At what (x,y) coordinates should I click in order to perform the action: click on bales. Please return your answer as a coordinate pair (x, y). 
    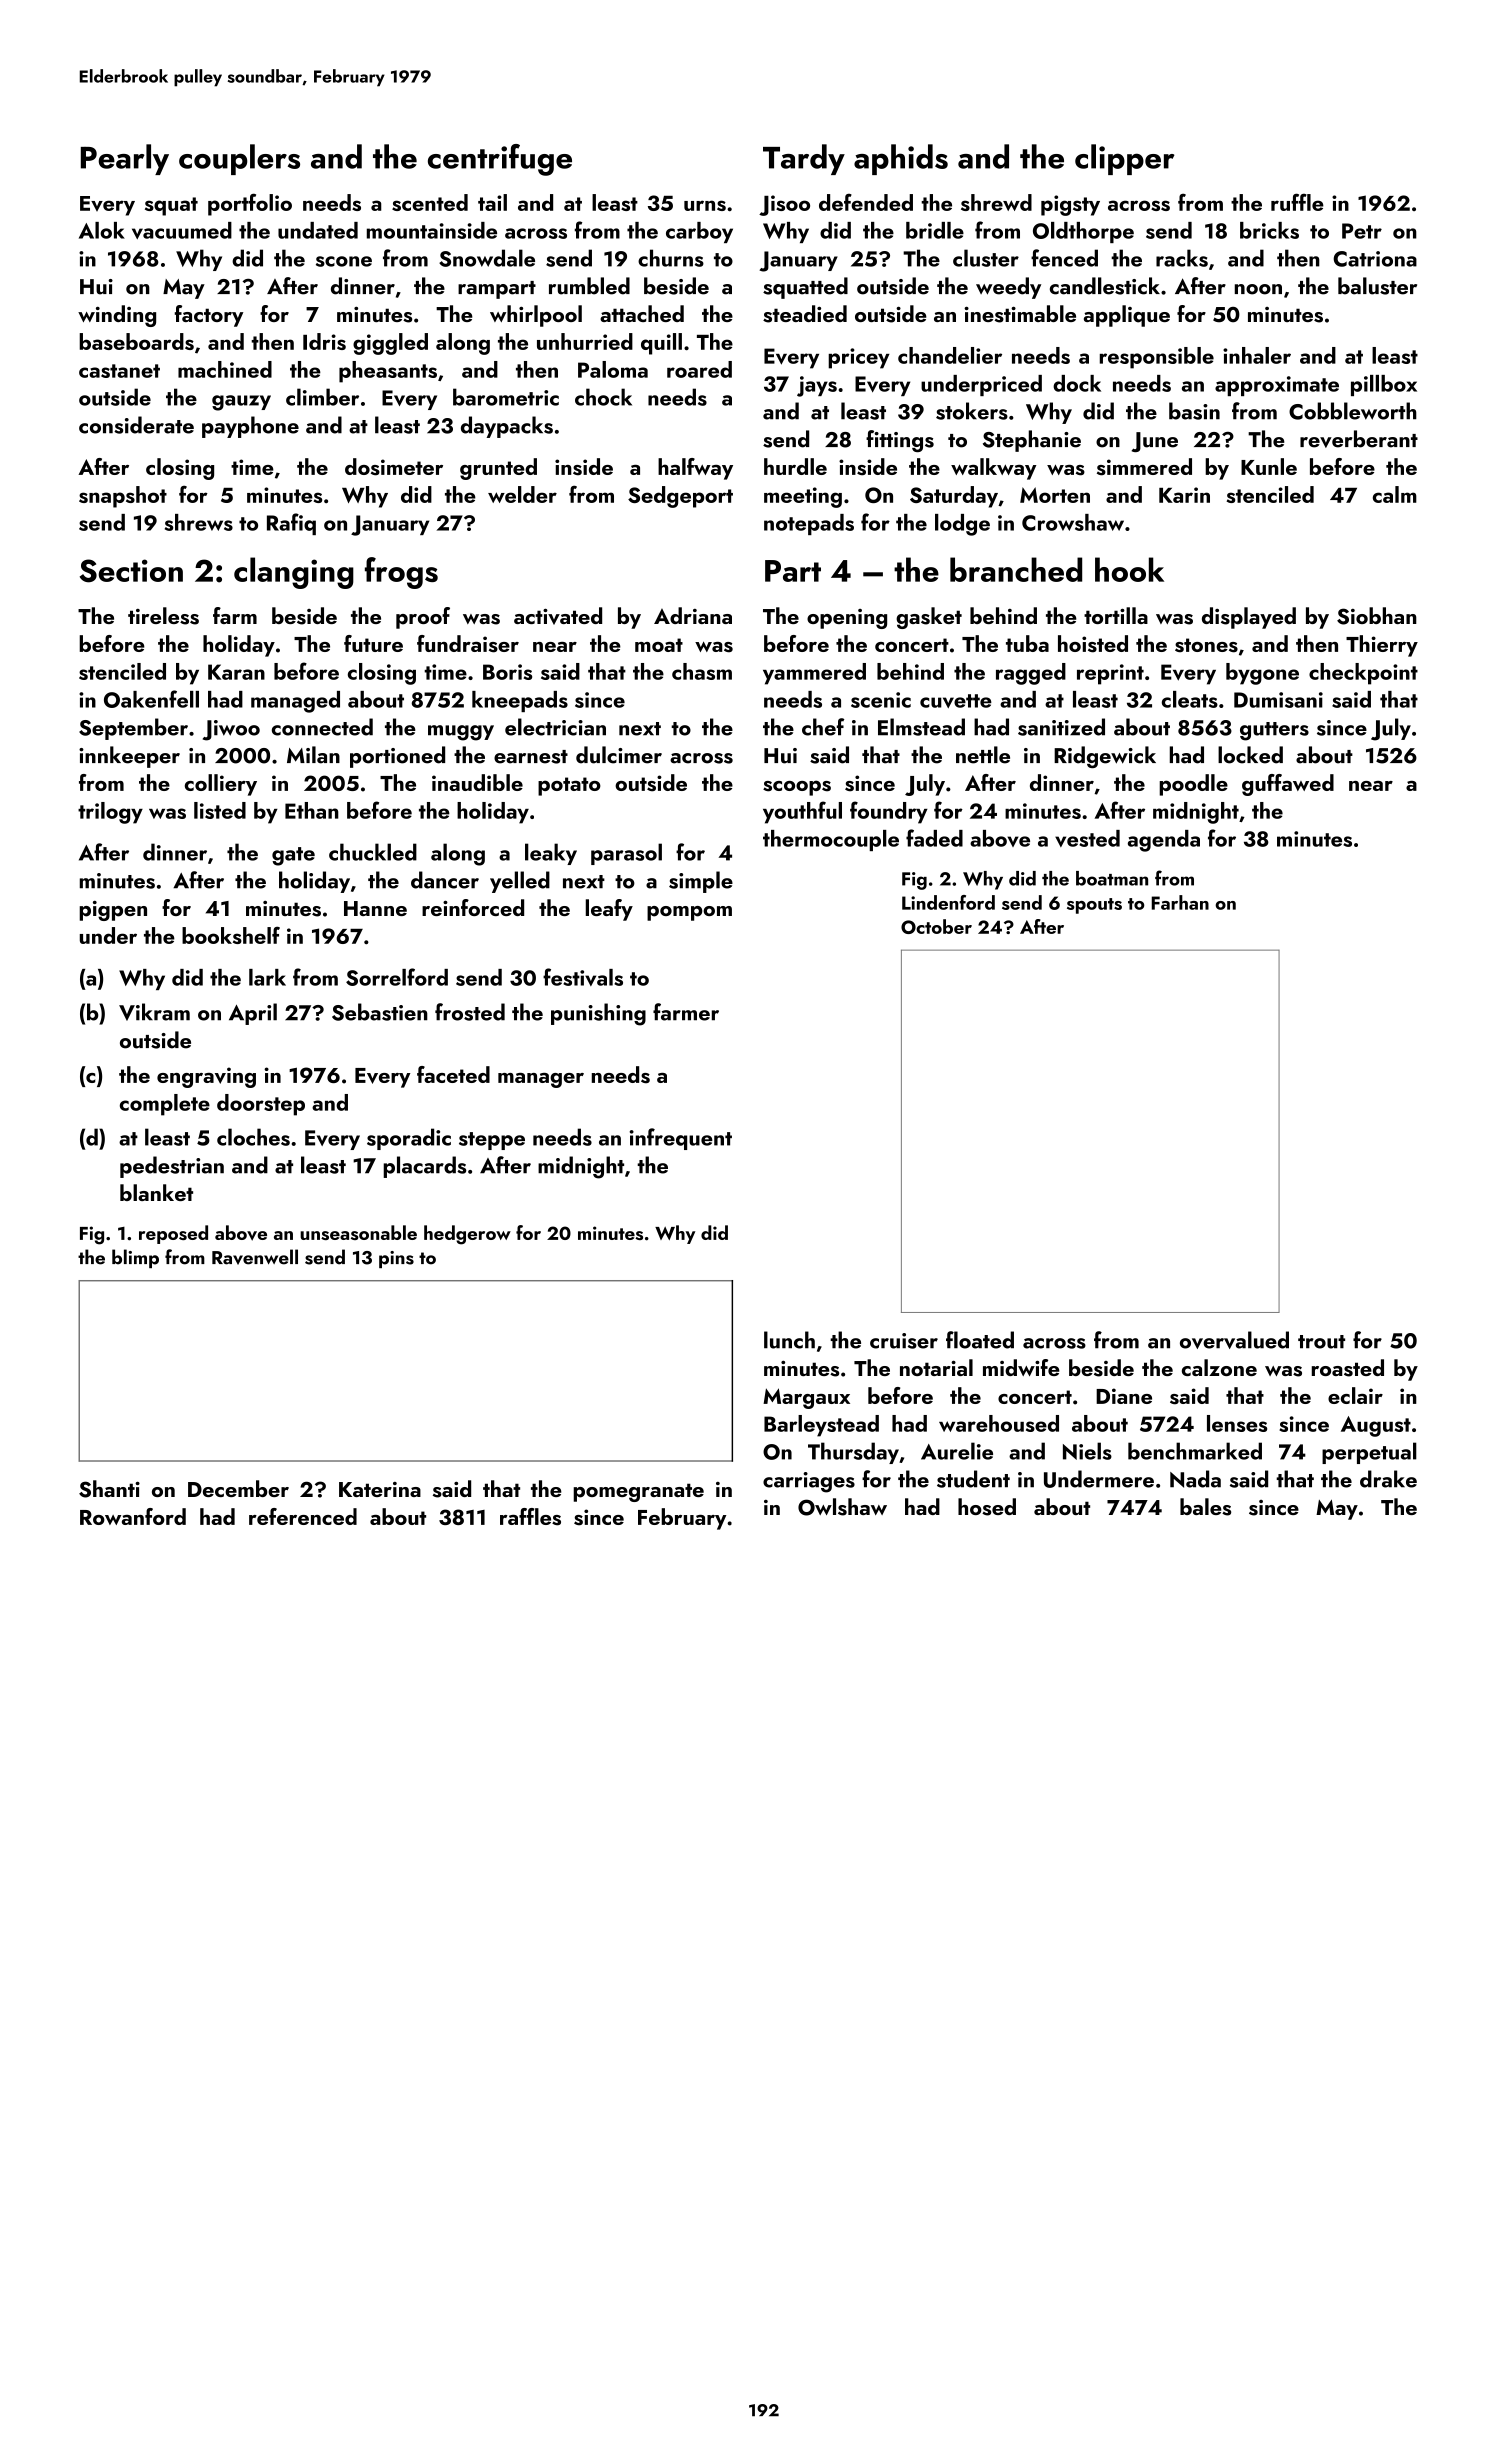
    Looking at the image, I should click on (1205, 1507).
